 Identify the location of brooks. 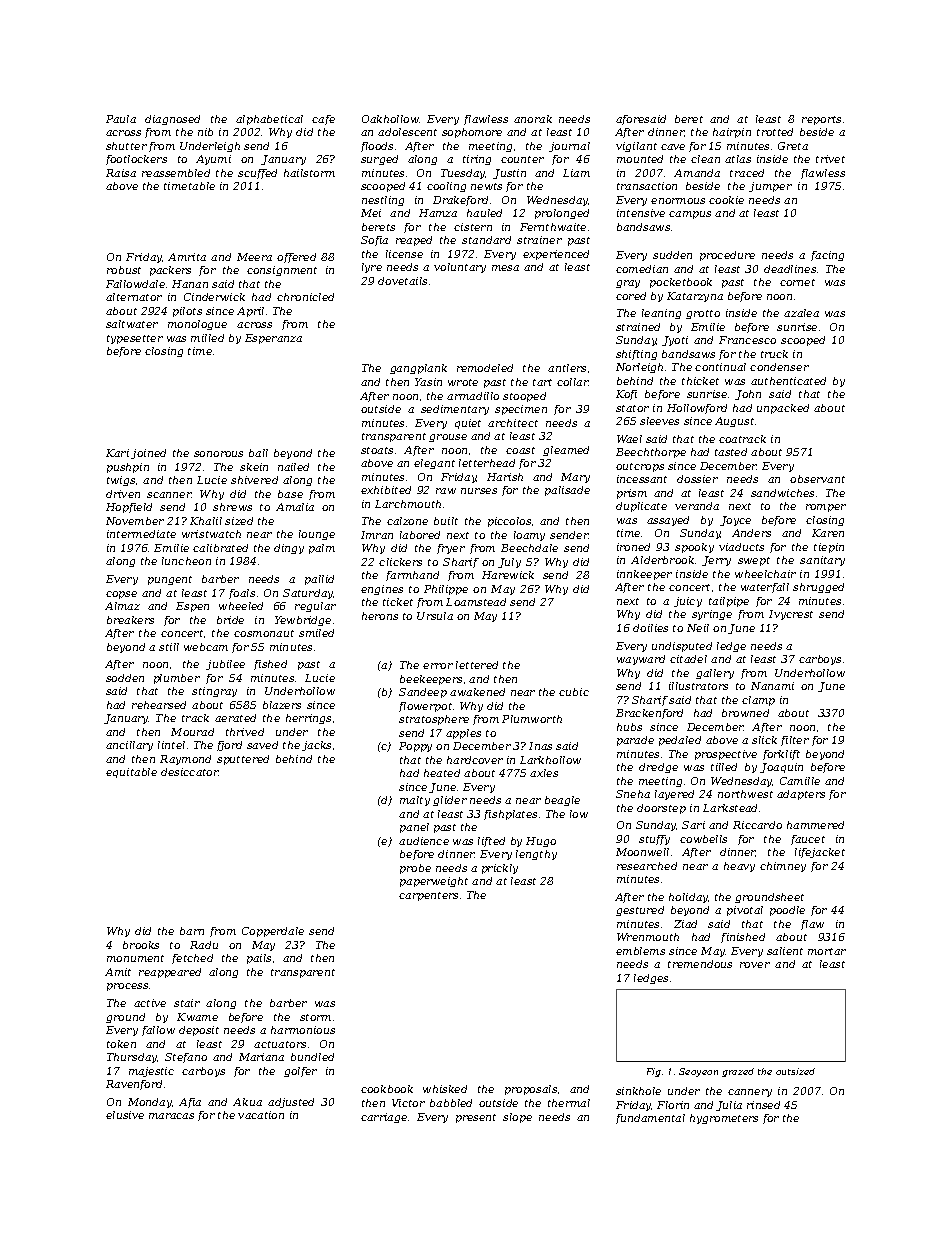
(141, 945).
